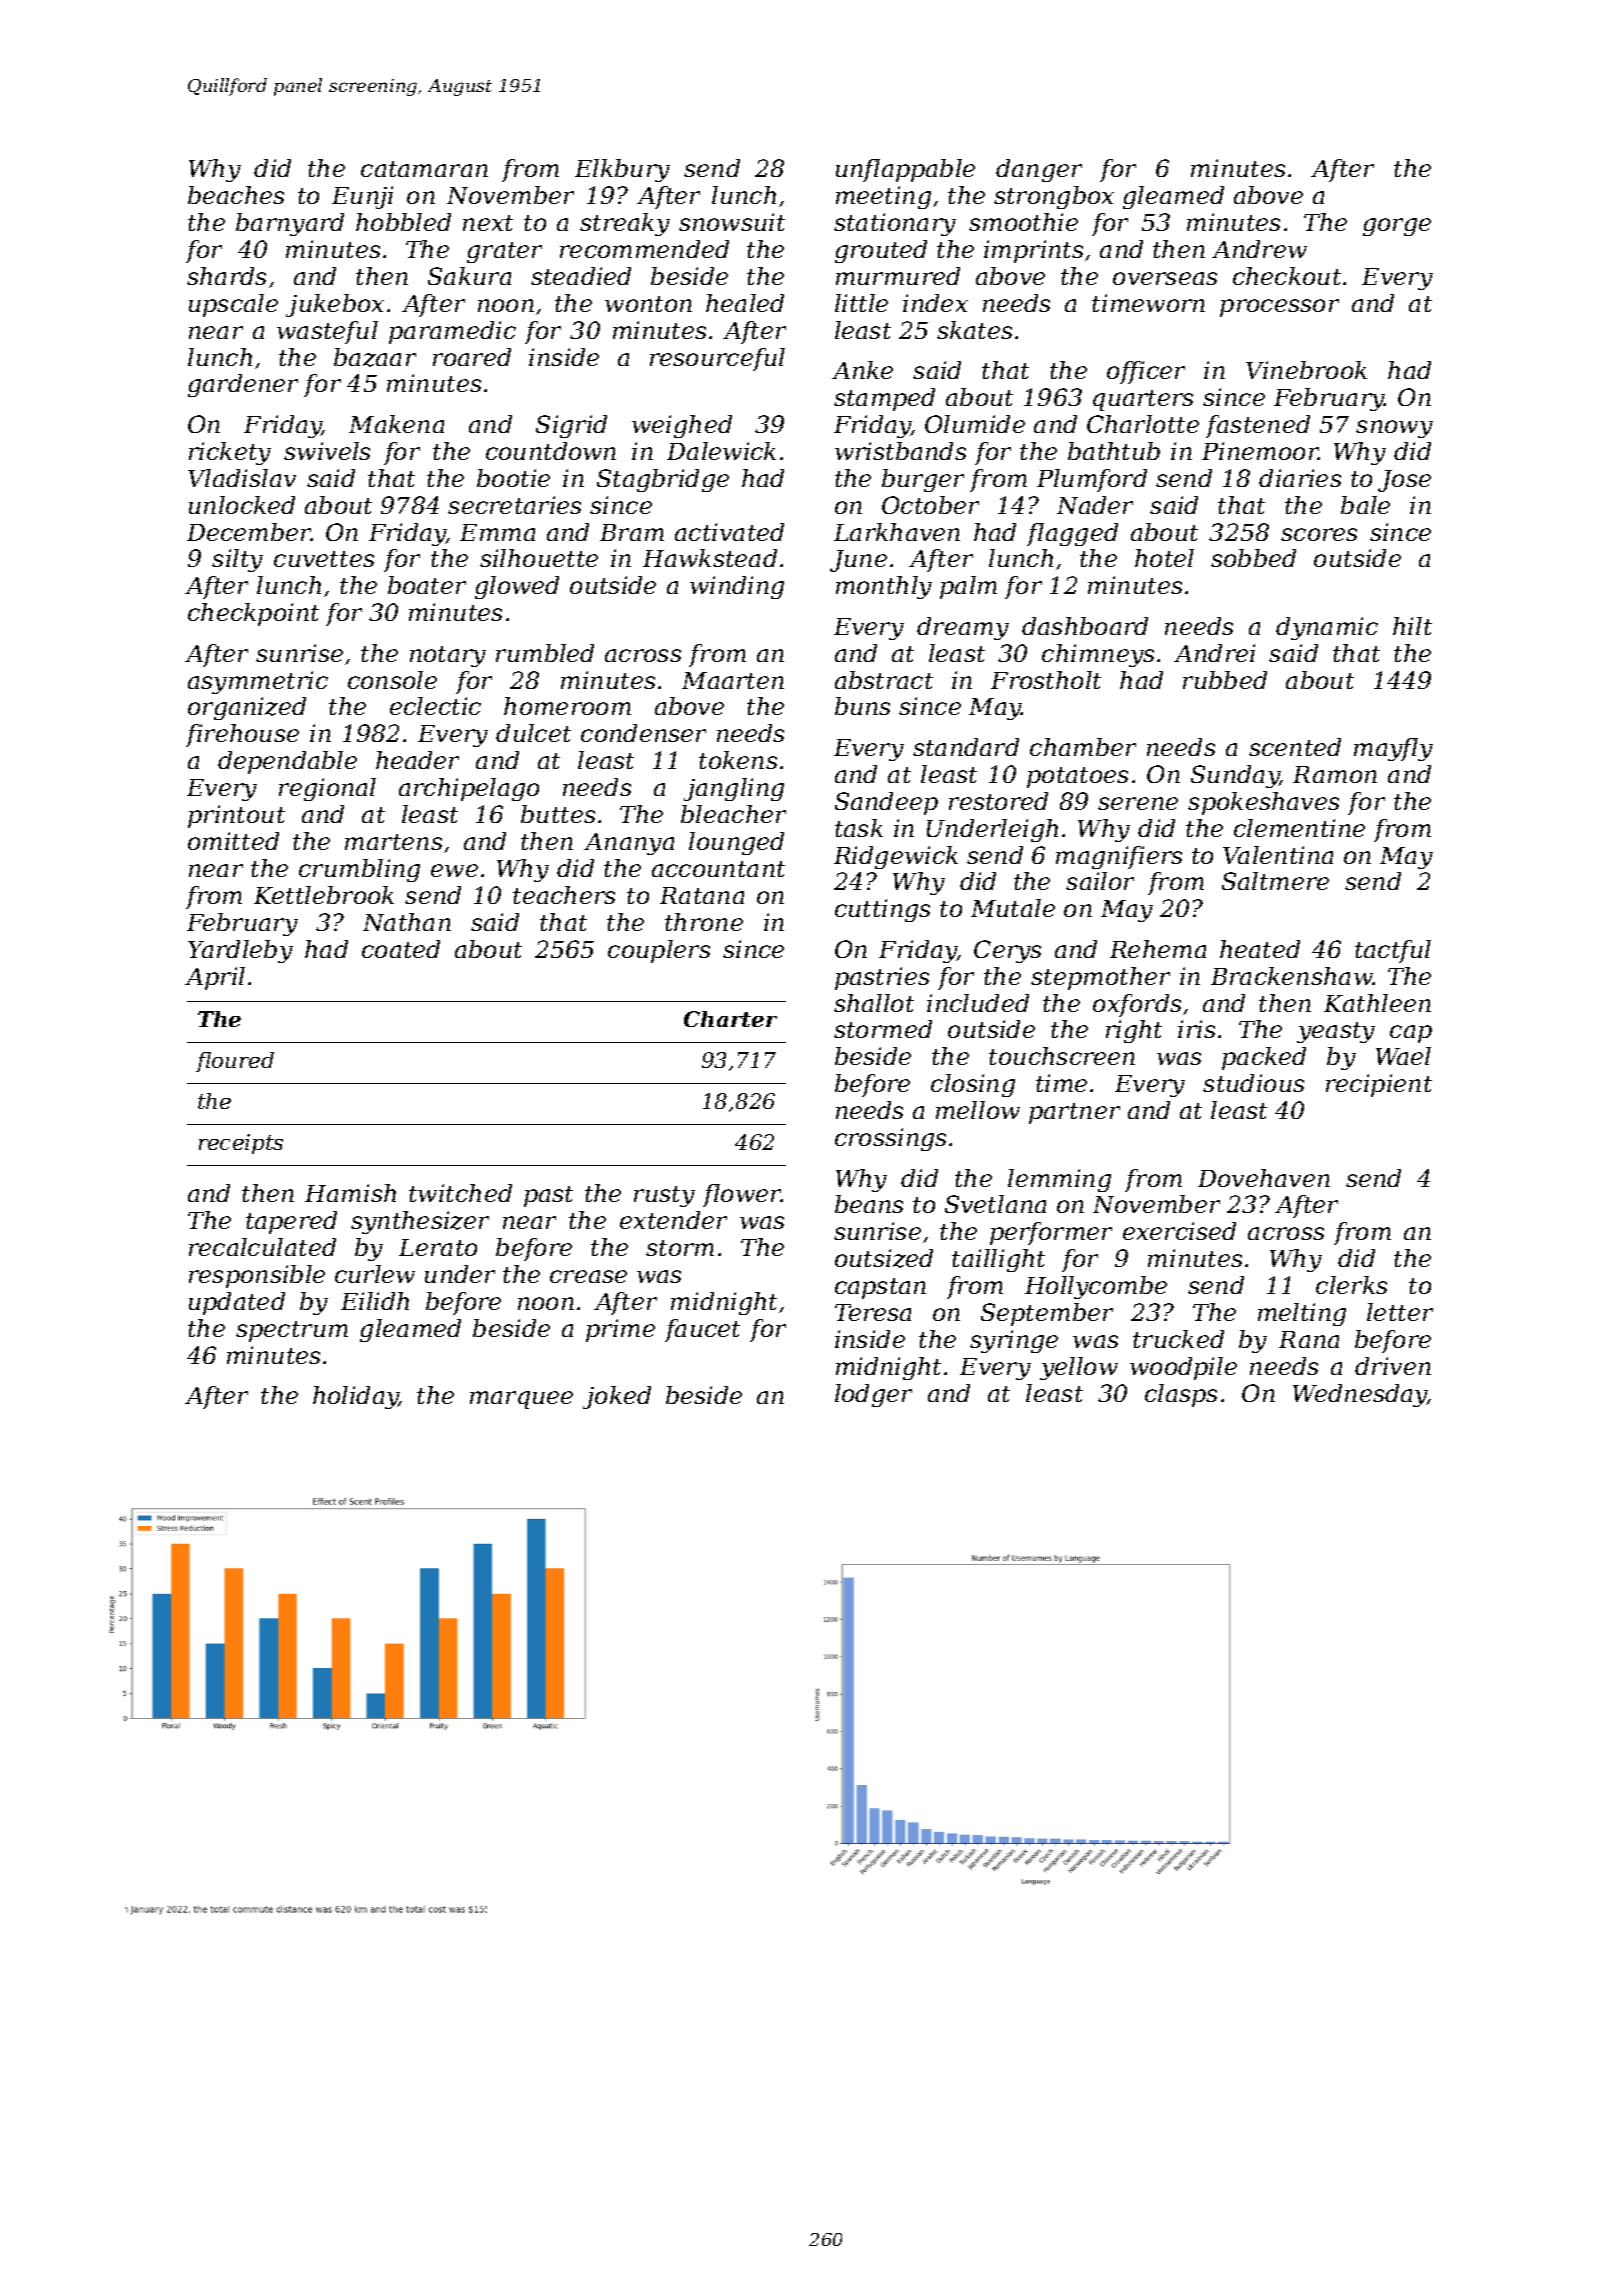 This page has width=1620, height=2292. What do you see at coordinates (1397, 227) in the page?
I see `gorge` at bounding box center [1397, 227].
